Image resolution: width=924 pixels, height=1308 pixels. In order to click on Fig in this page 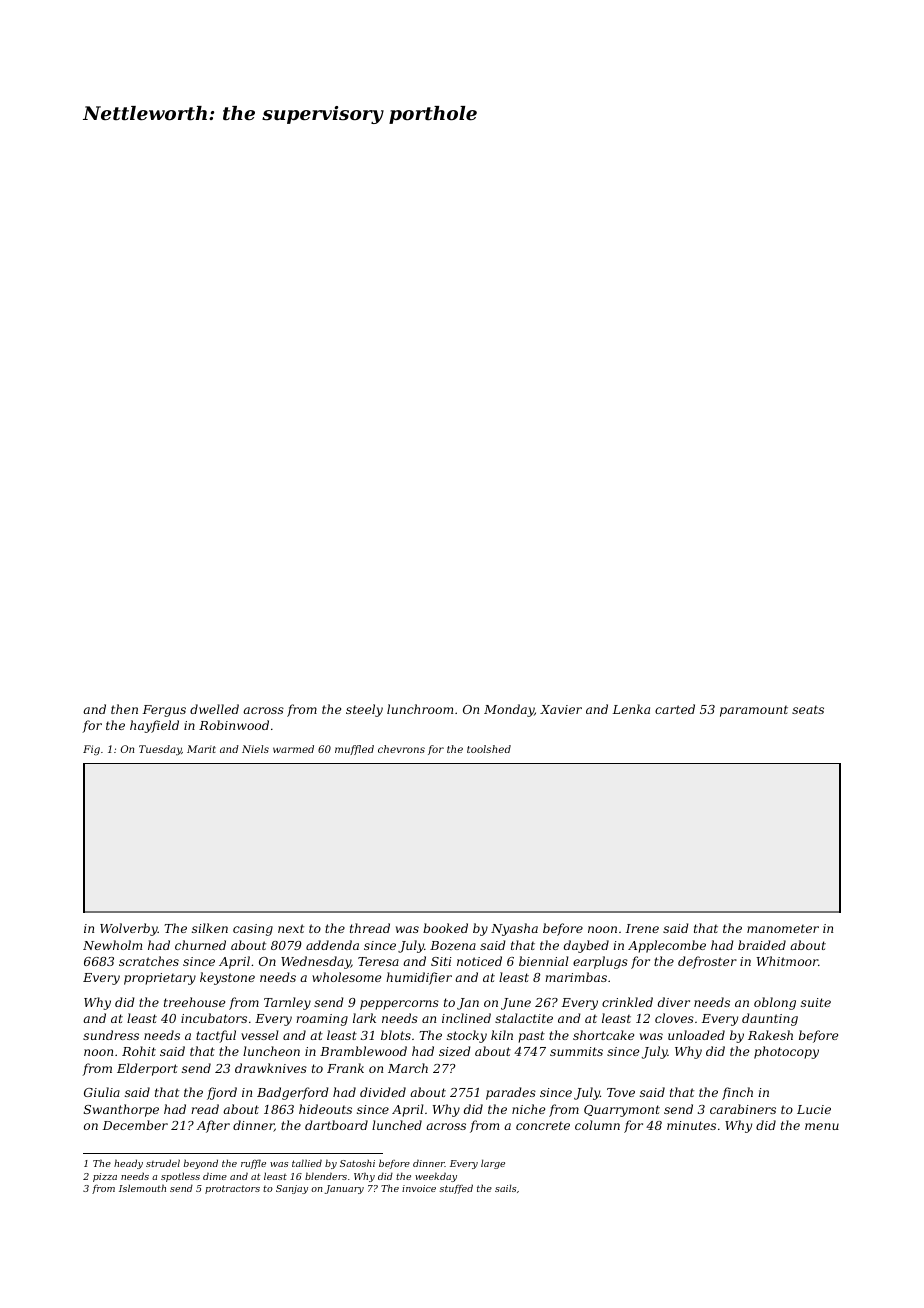, I will do `click(91, 750)`.
